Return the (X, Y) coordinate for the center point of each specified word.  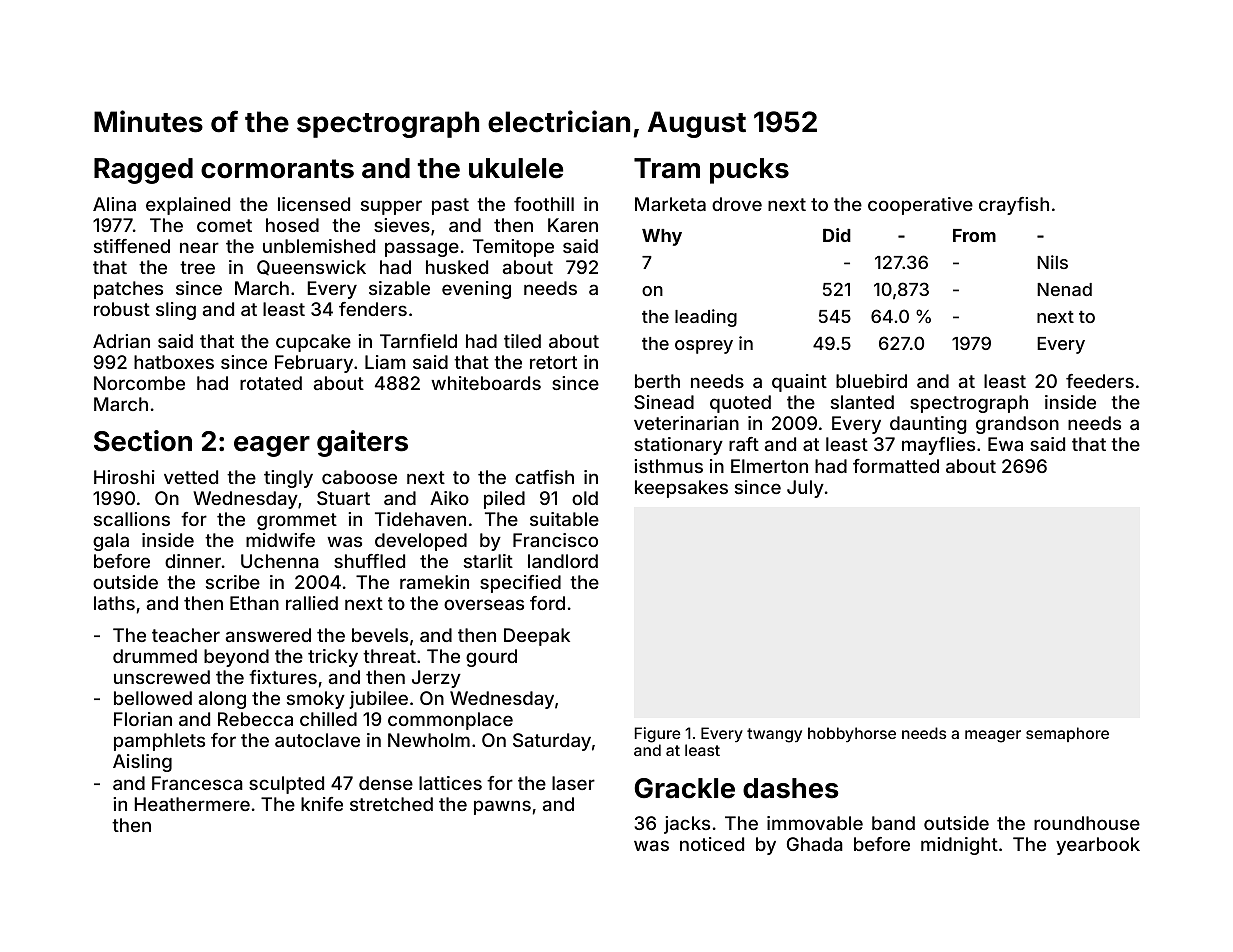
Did (837, 235)
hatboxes (174, 362)
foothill (544, 204)
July (805, 489)
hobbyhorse (852, 734)
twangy (774, 735)
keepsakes (681, 489)
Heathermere (192, 804)
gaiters (362, 443)
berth (657, 381)
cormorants (277, 169)
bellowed (153, 698)
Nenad (1064, 289)
